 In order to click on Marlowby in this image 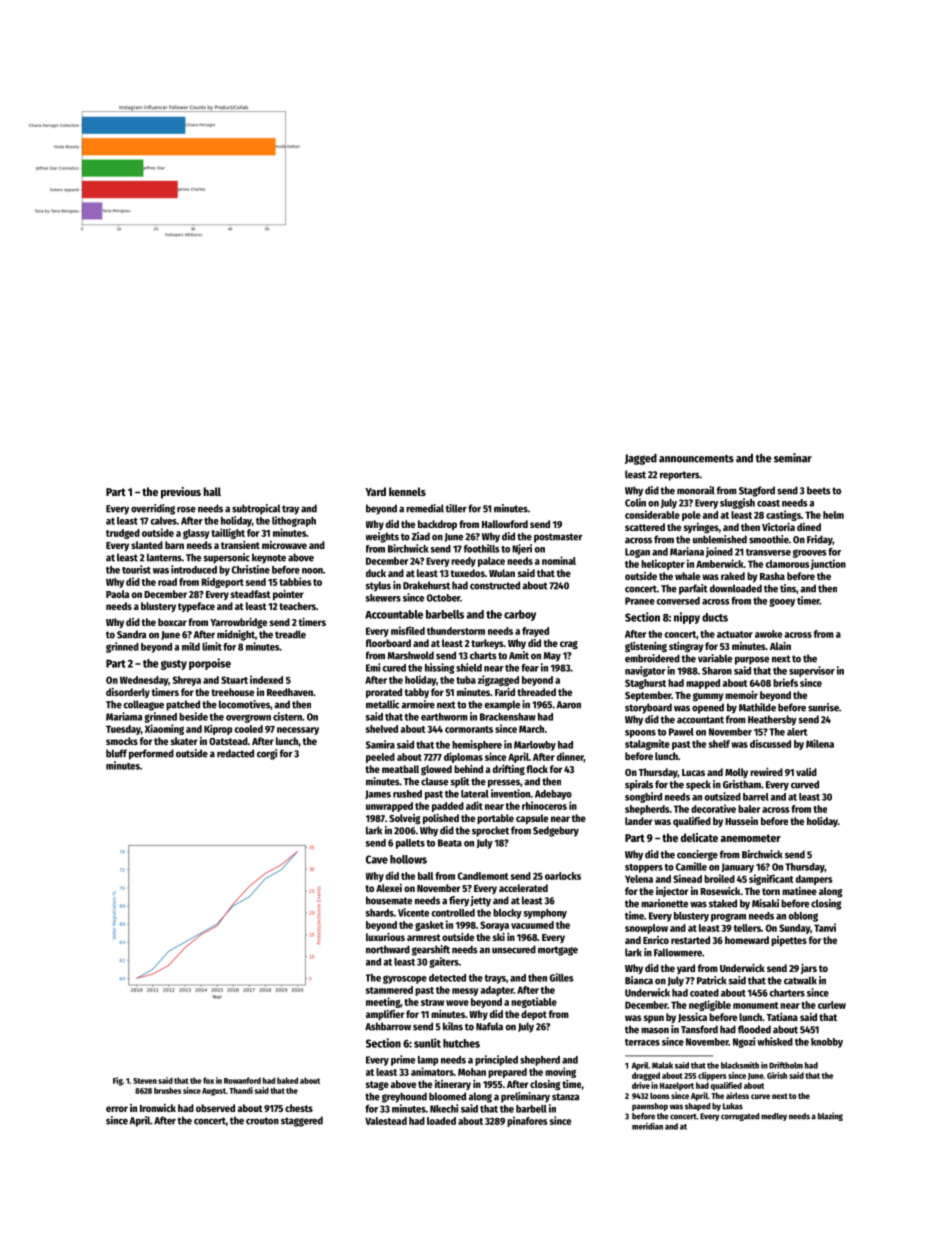, I will do `click(535, 746)`.
